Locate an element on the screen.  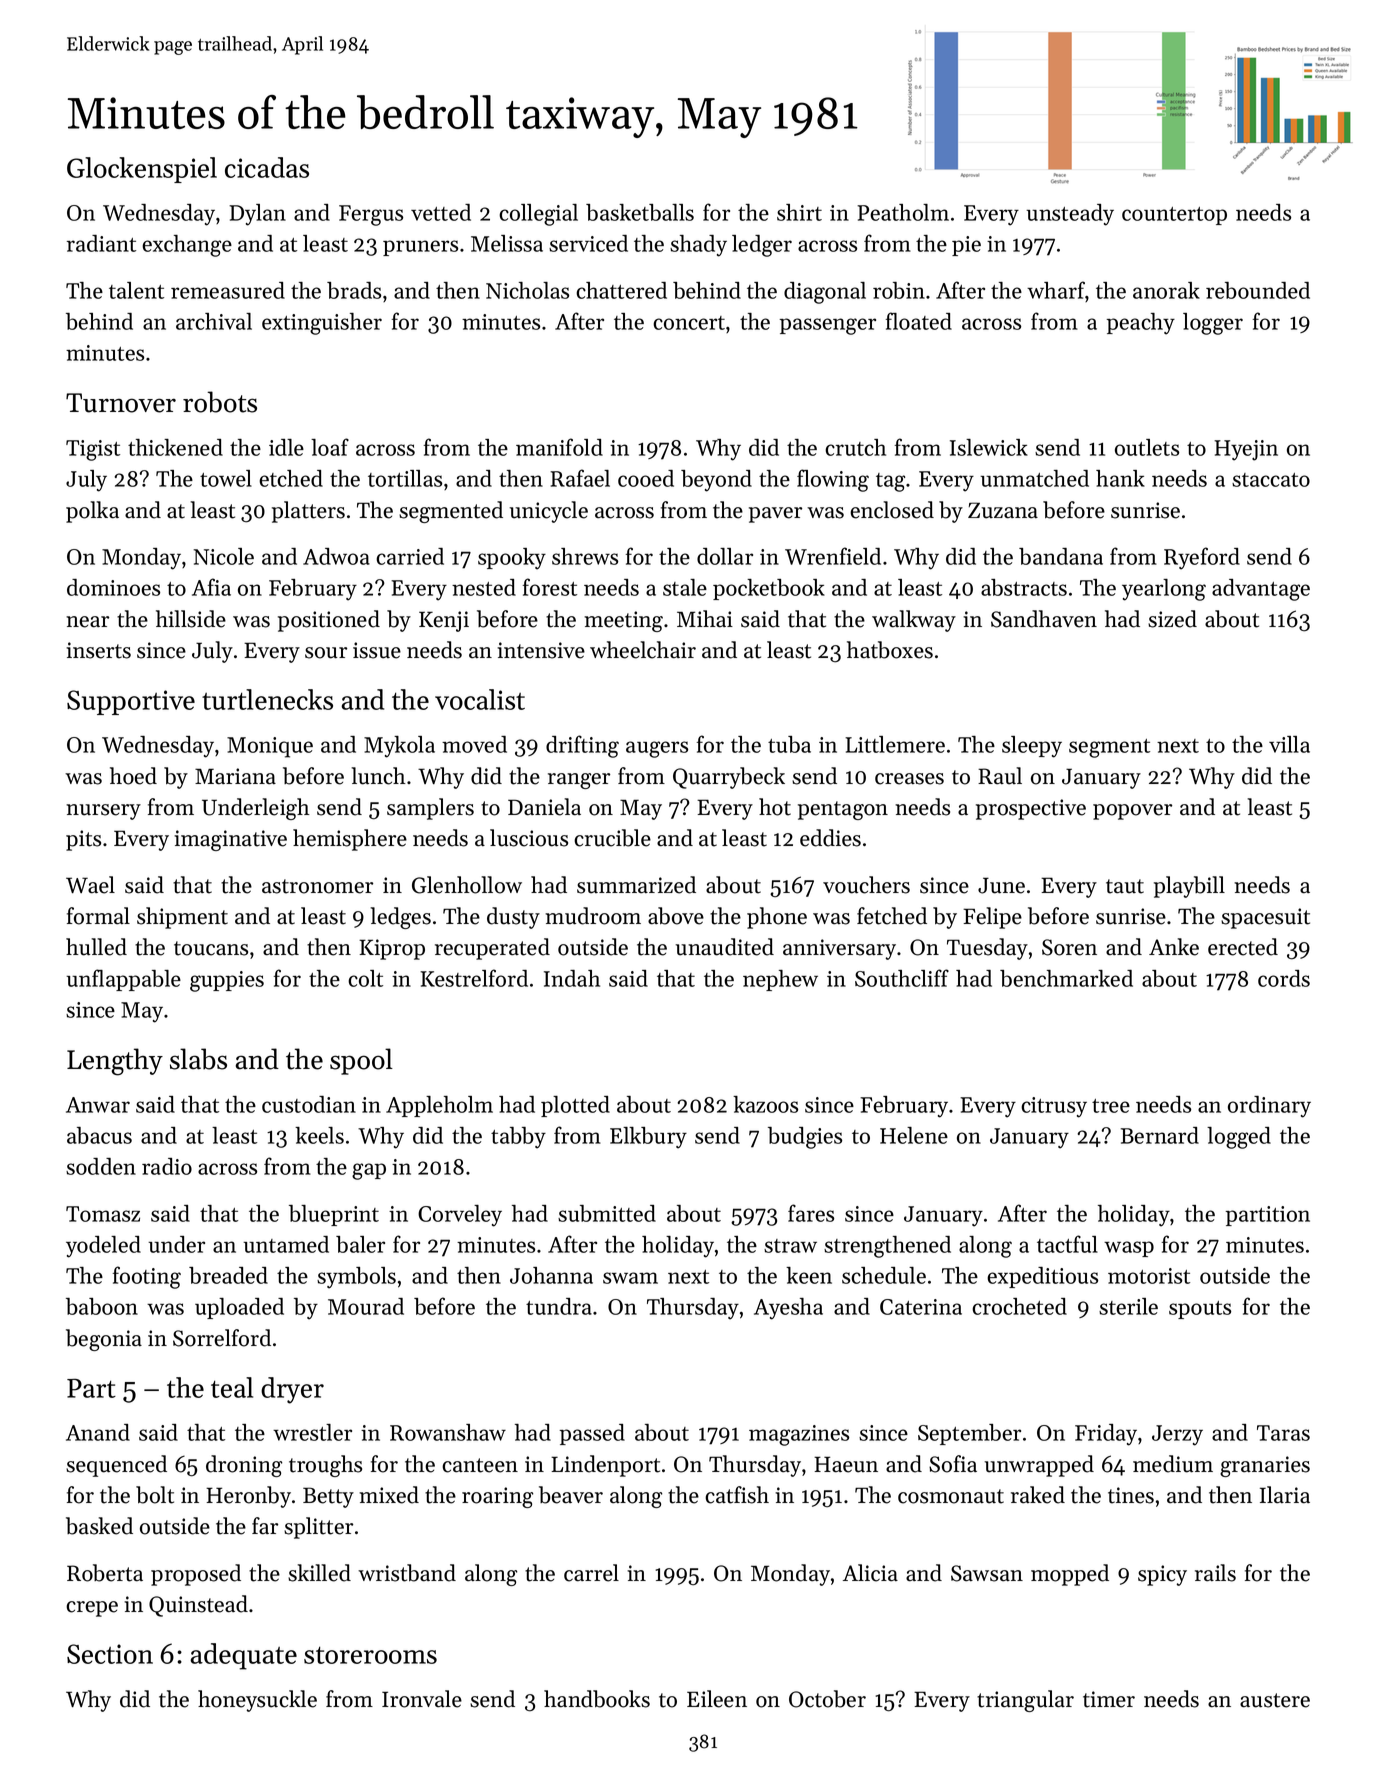
plotted is located at coordinates (575, 1106).
